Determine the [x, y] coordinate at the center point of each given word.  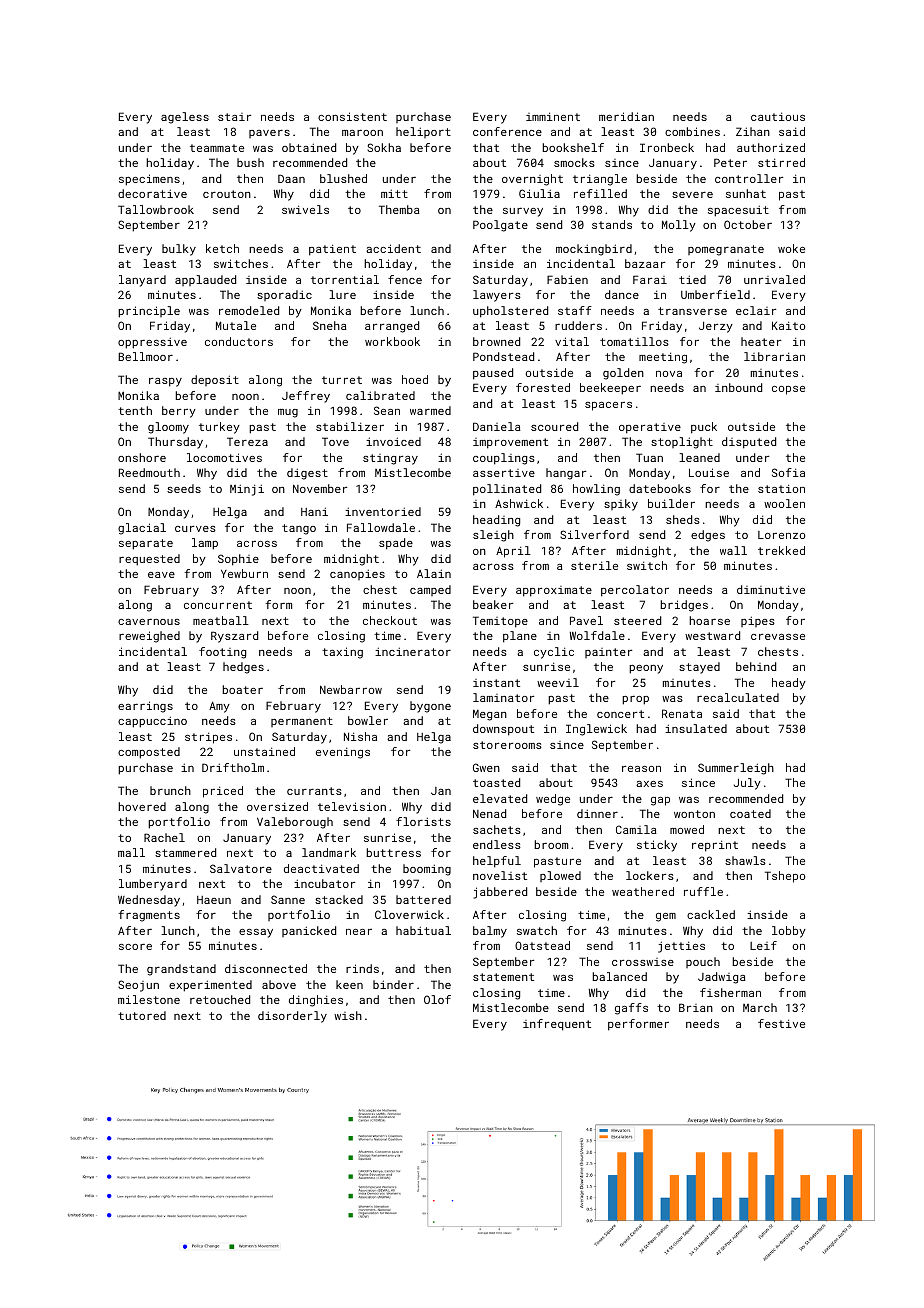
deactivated [321, 868]
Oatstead [542, 945]
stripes [208, 738]
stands [612, 224]
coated [750, 813]
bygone [430, 707]
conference [507, 131]
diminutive [771, 589]
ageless [185, 118]
